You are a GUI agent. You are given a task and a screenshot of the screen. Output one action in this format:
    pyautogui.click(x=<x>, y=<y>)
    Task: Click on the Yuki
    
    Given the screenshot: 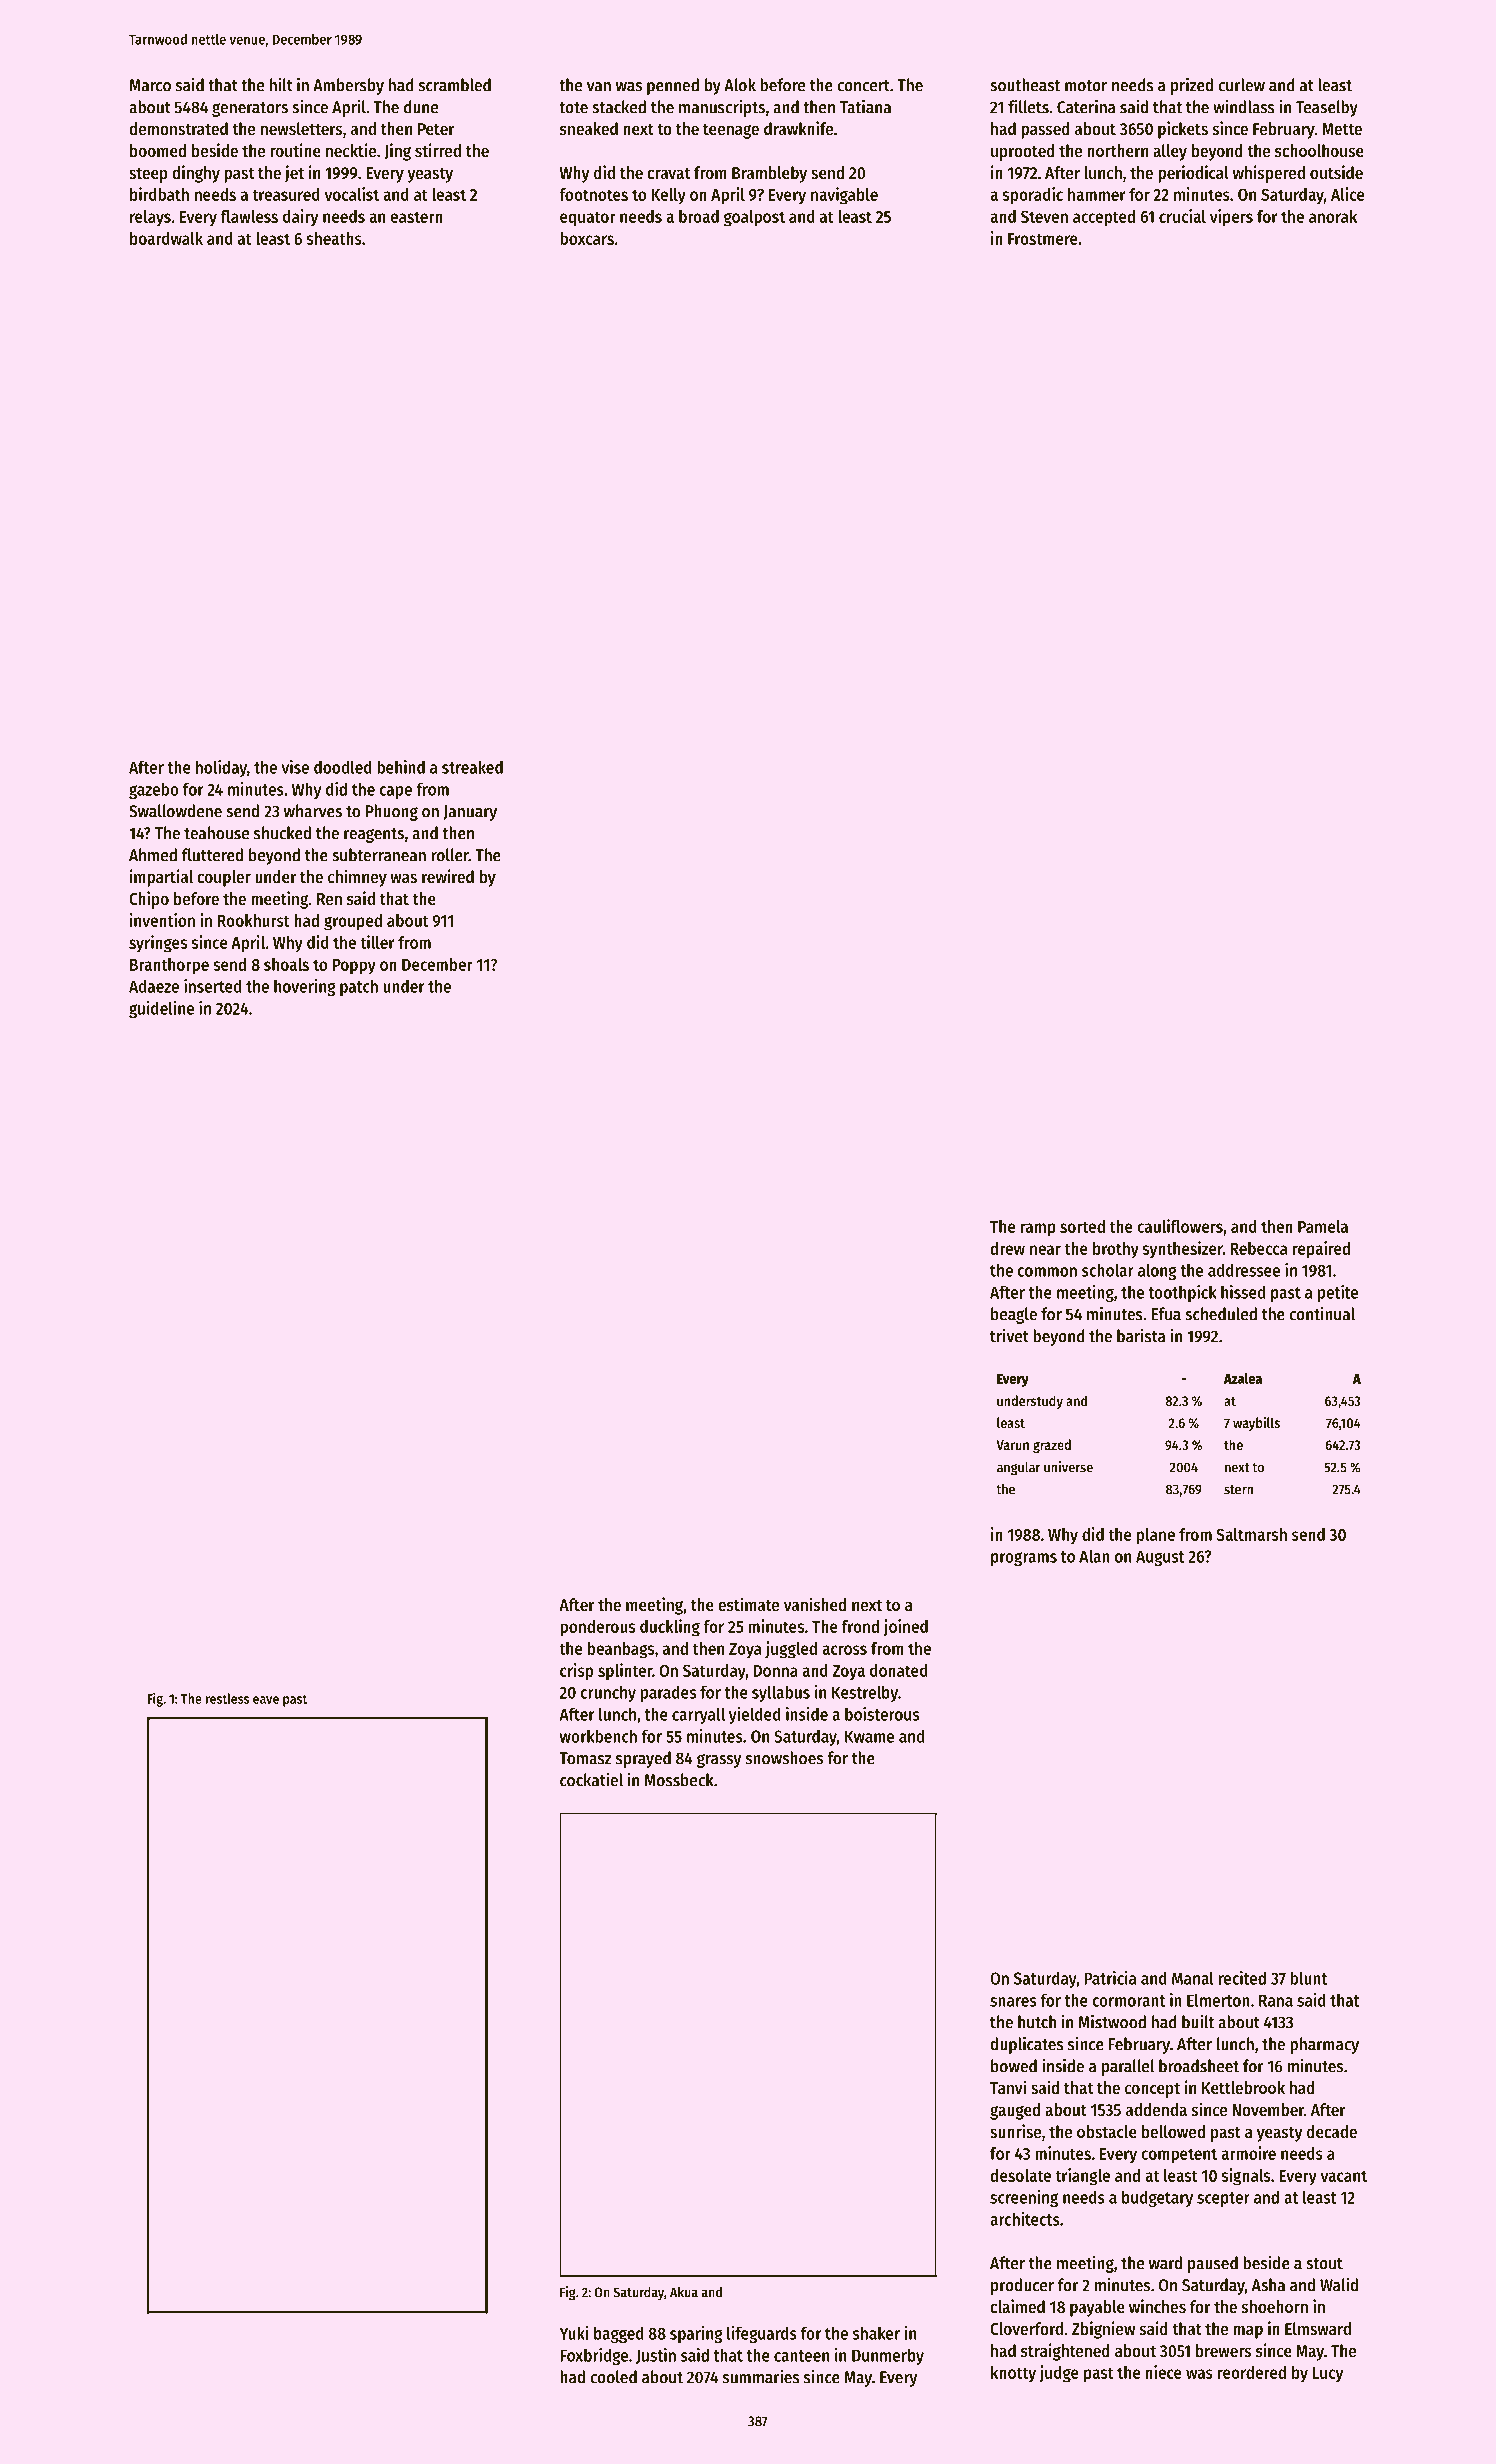 What is the action you would take?
    pyautogui.click(x=574, y=2333)
